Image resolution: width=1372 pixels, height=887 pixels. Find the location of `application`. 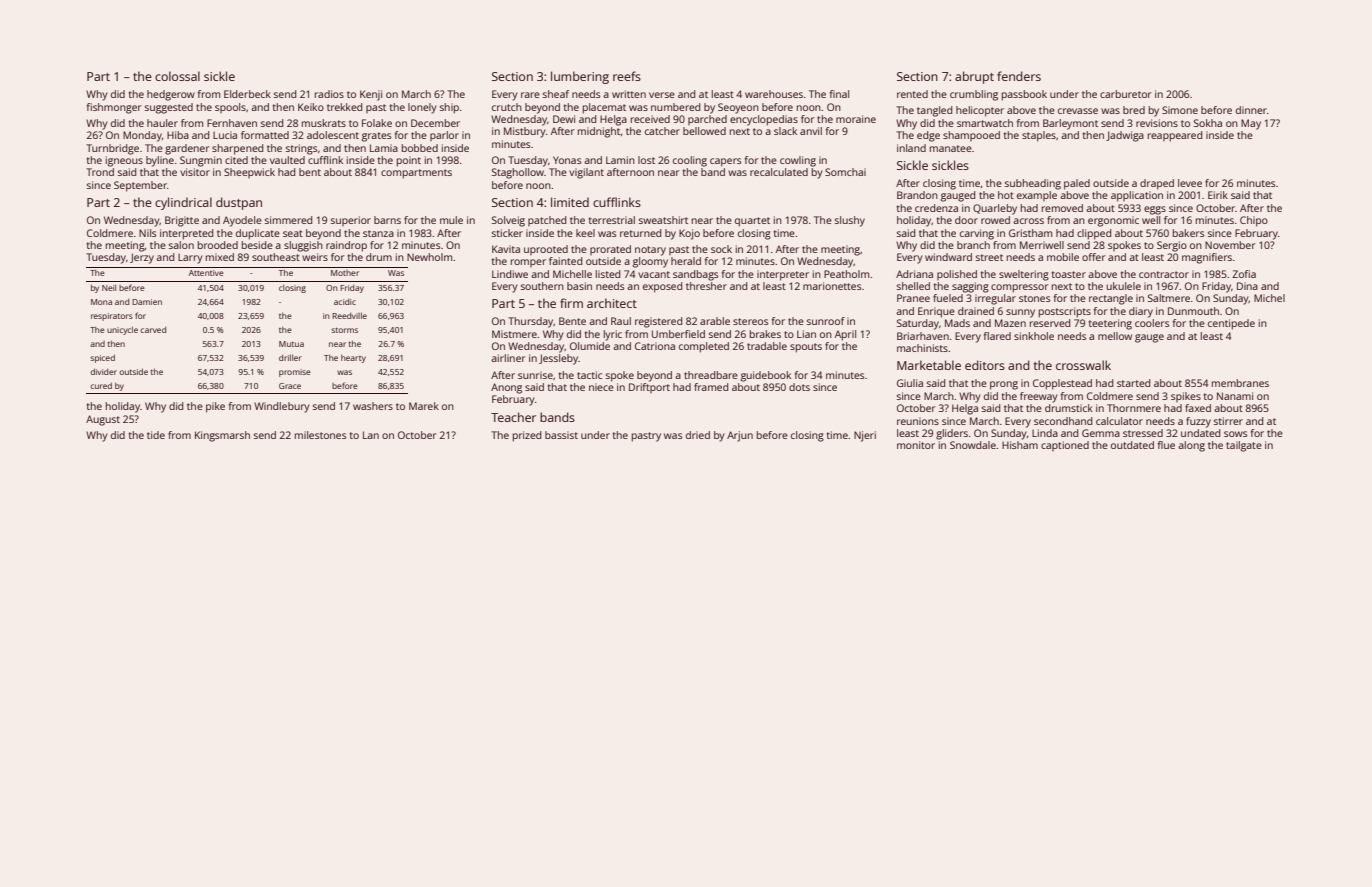

application is located at coordinates (1137, 196).
